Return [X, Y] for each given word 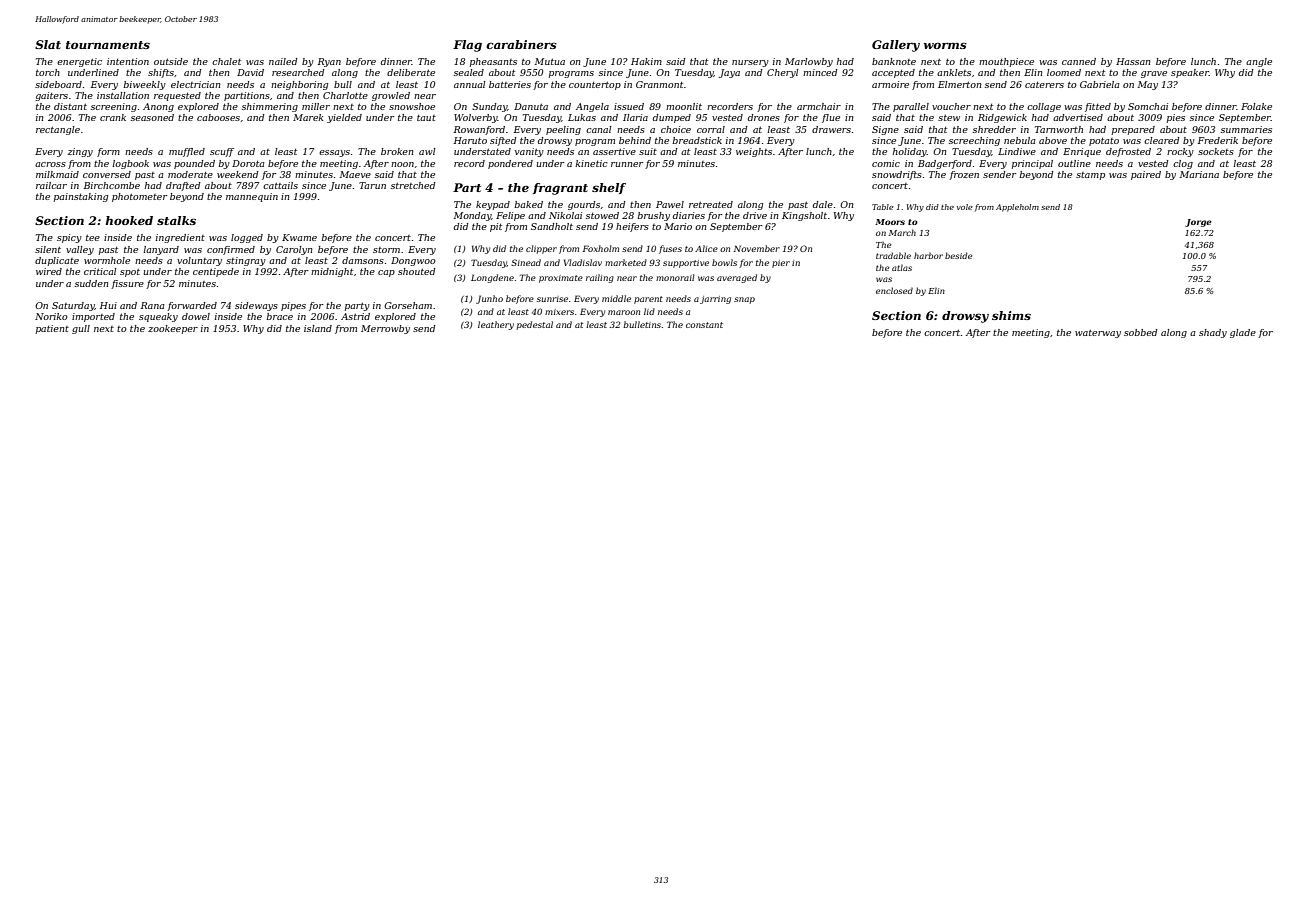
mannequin [252, 197]
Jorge [1198, 223]
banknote [894, 61]
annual [470, 84]
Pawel [670, 204]
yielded [344, 118]
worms [945, 45]
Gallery [896, 46]
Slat [48, 44]
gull [81, 329]
